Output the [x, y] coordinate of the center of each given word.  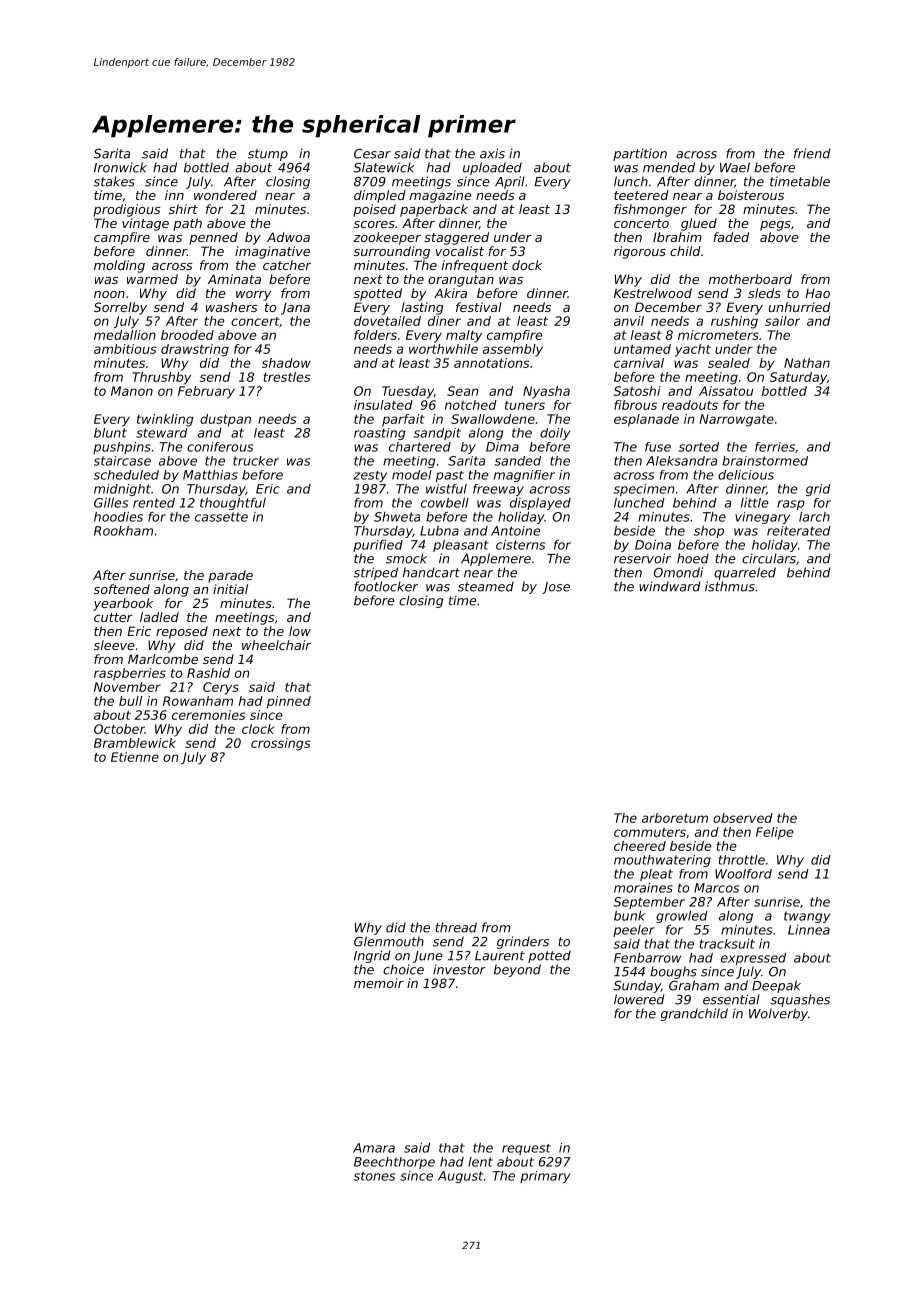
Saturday [798, 378]
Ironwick [120, 167]
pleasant [461, 546]
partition [640, 154]
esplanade [646, 420]
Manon [132, 391]
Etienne [135, 757]
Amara [374, 1148]
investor [459, 969]
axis [492, 153]
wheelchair [276, 645]
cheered [640, 846]
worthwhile [443, 349]
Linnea [809, 930]
